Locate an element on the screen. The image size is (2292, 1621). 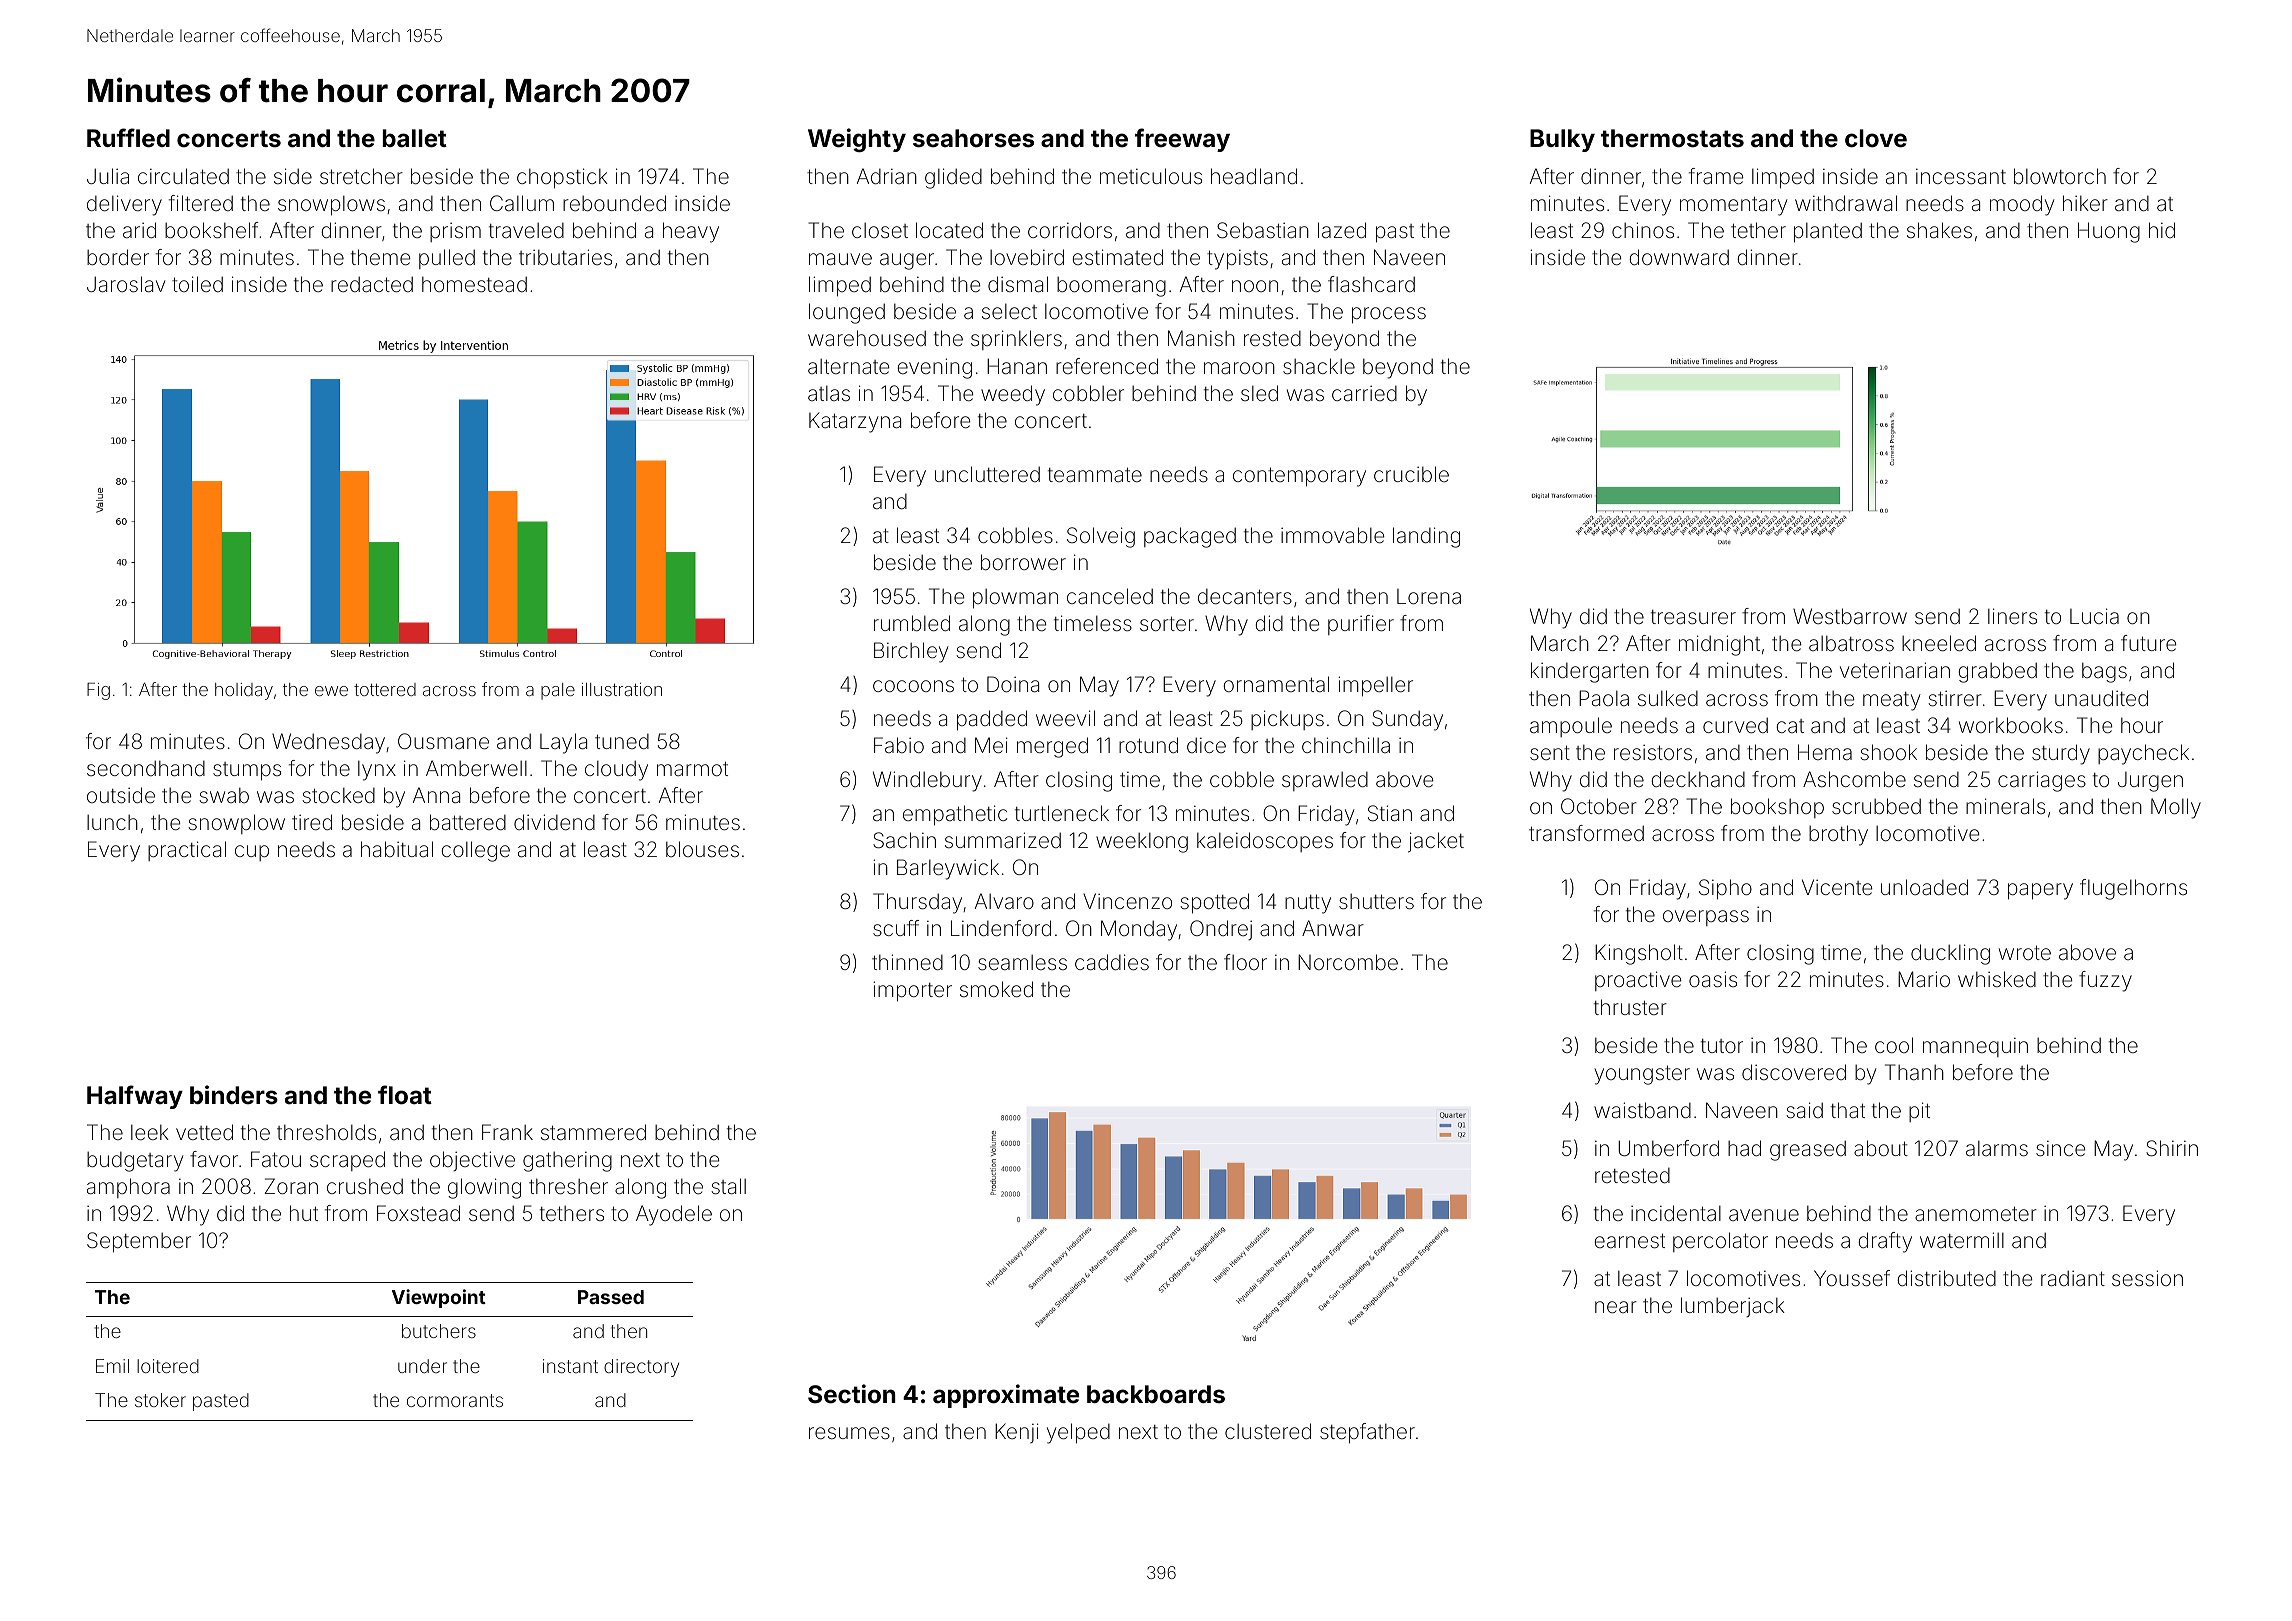
impeller is located at coordinates (1375, 686).
